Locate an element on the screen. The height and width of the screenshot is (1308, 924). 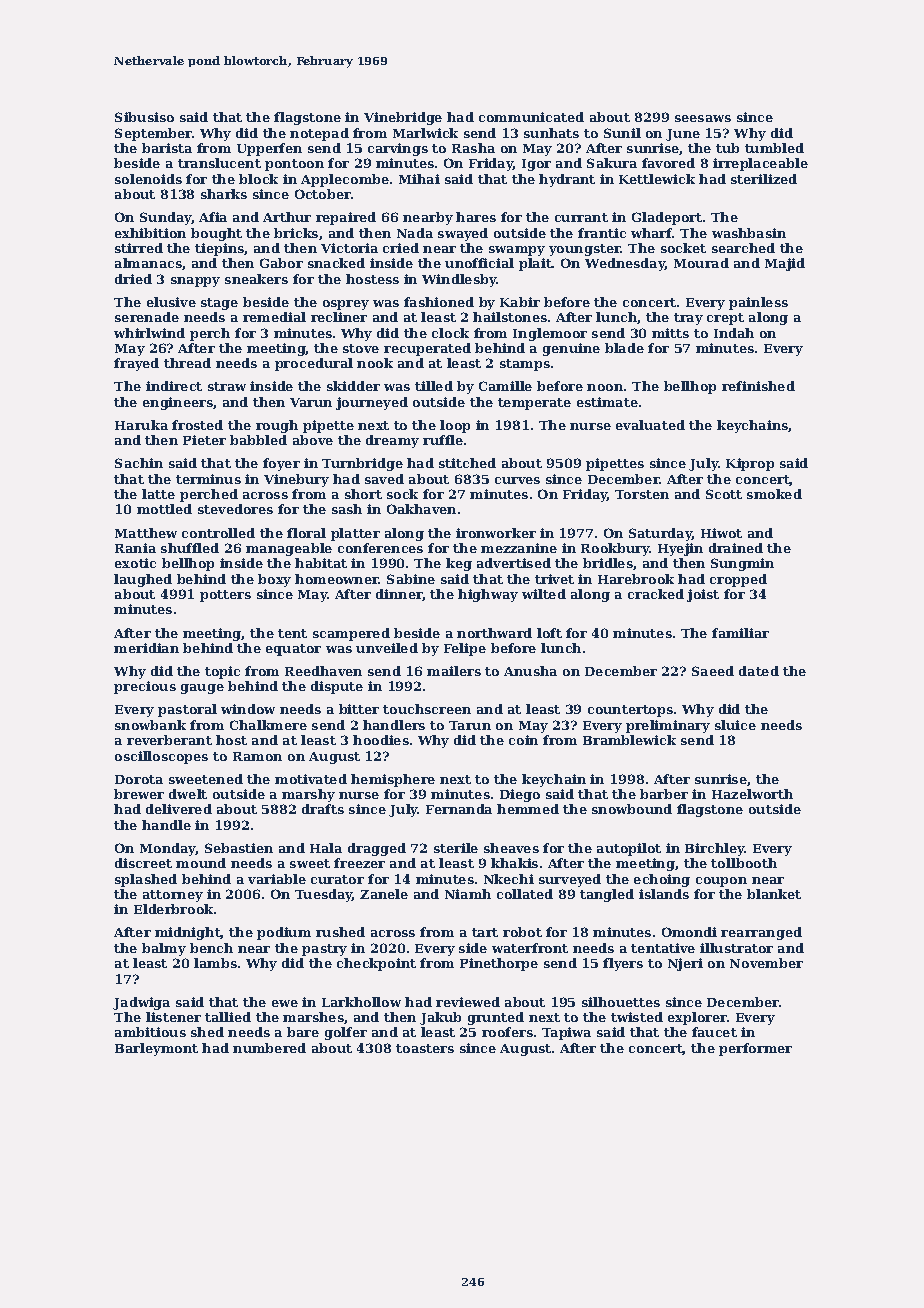
Arthur is located at coordinates (287, 217).
